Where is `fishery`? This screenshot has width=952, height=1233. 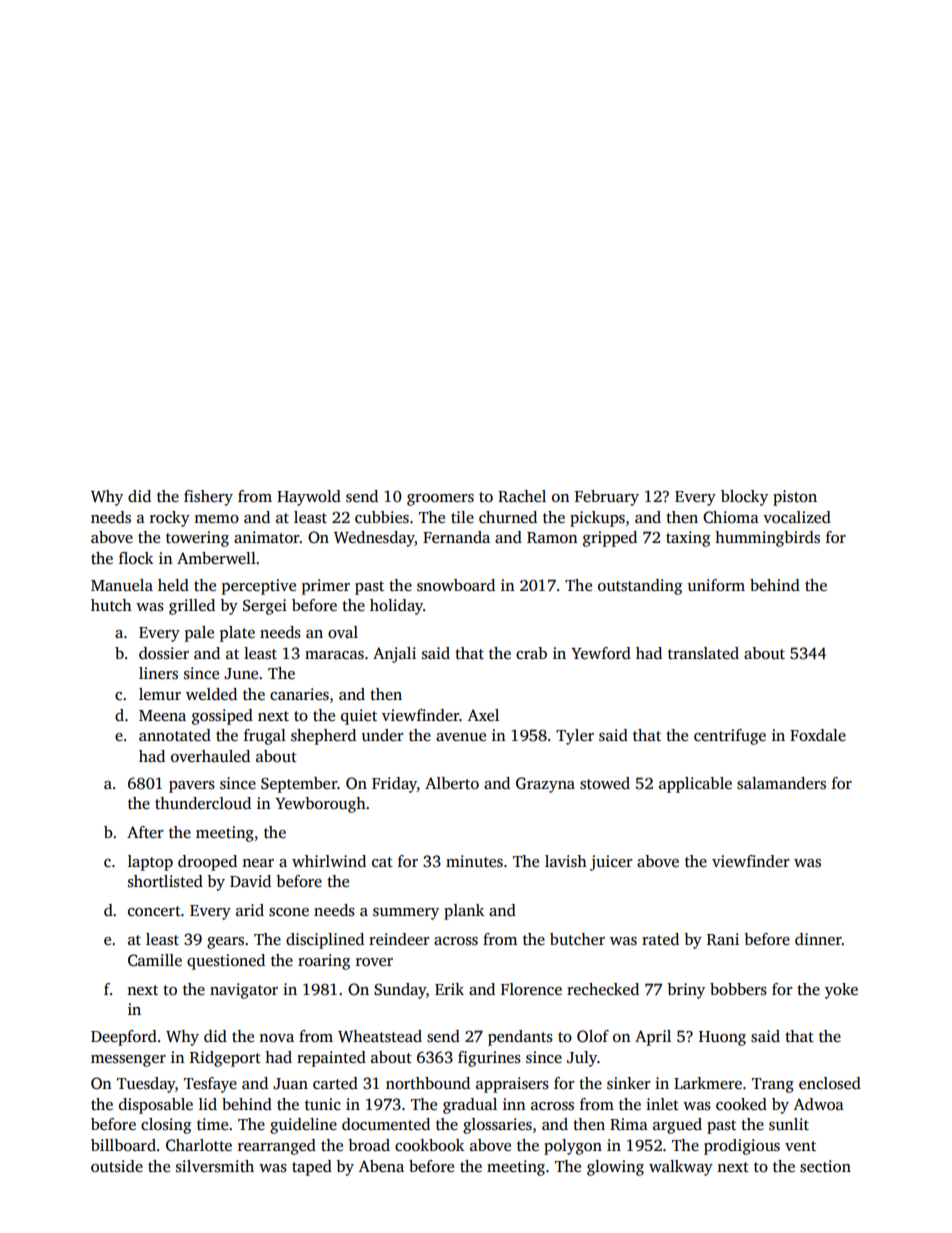
fishery is located at coordinates (208, 498).
